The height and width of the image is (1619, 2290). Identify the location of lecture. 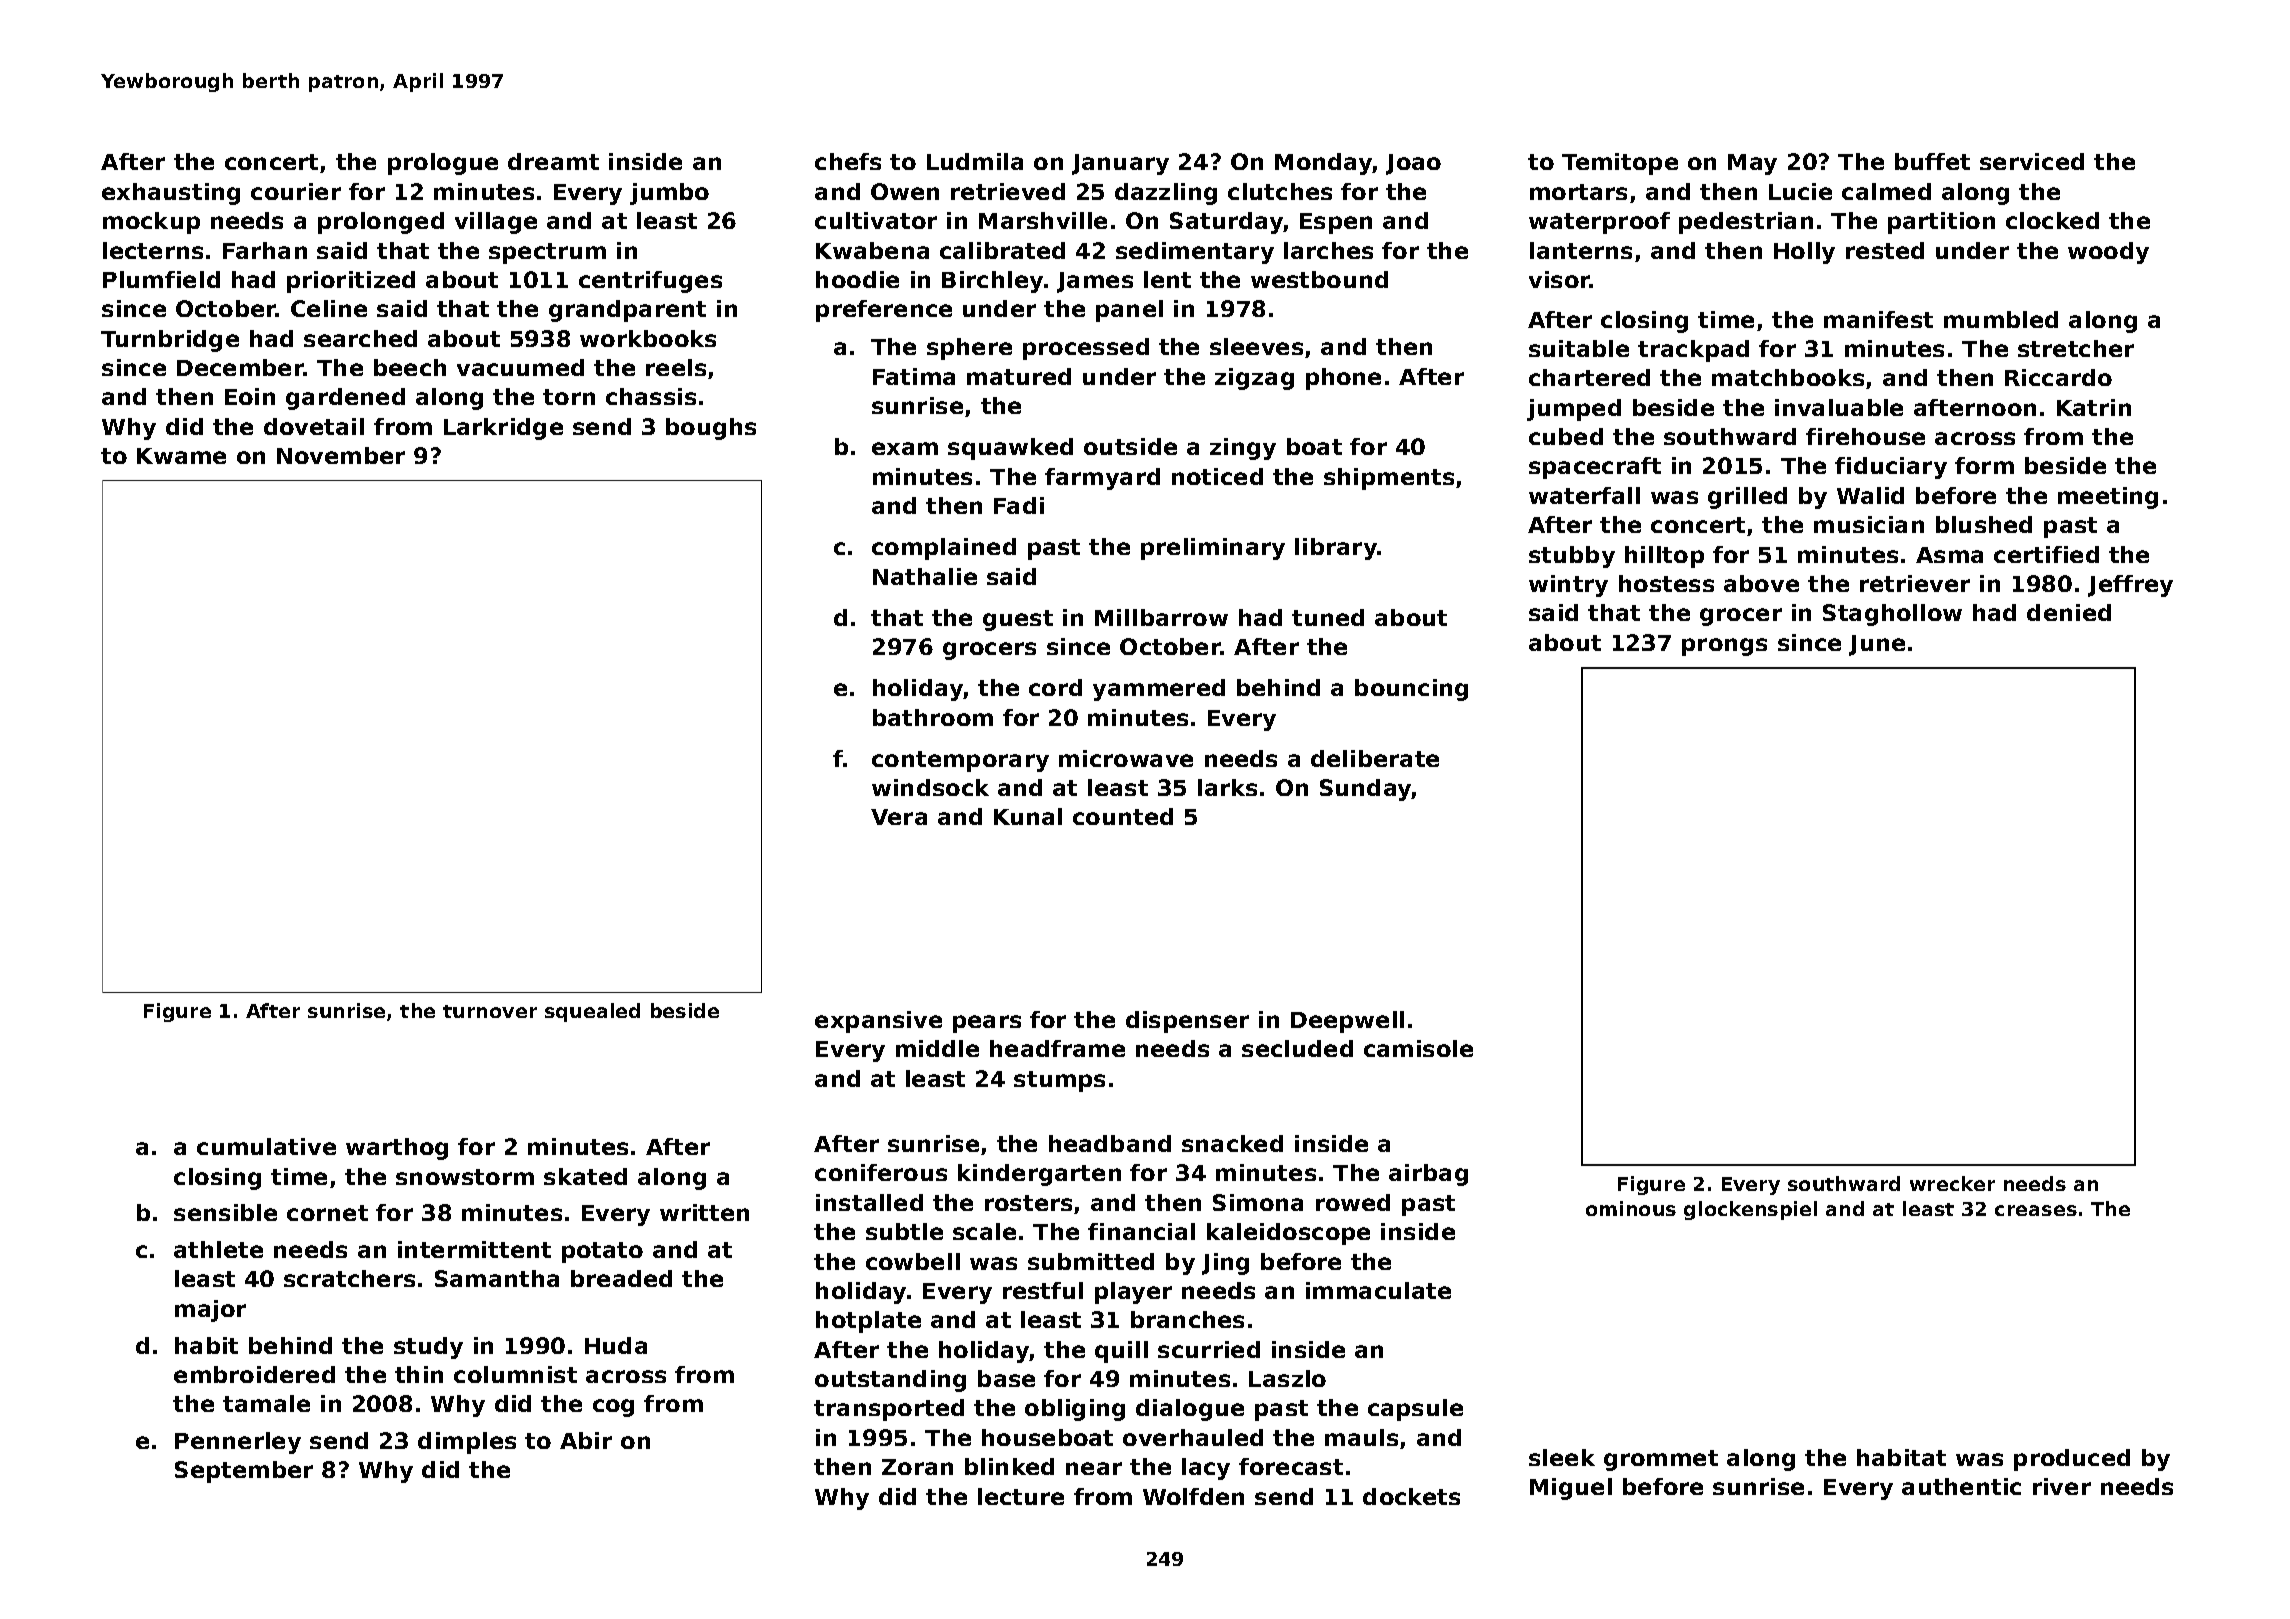
(1021, 1496).
